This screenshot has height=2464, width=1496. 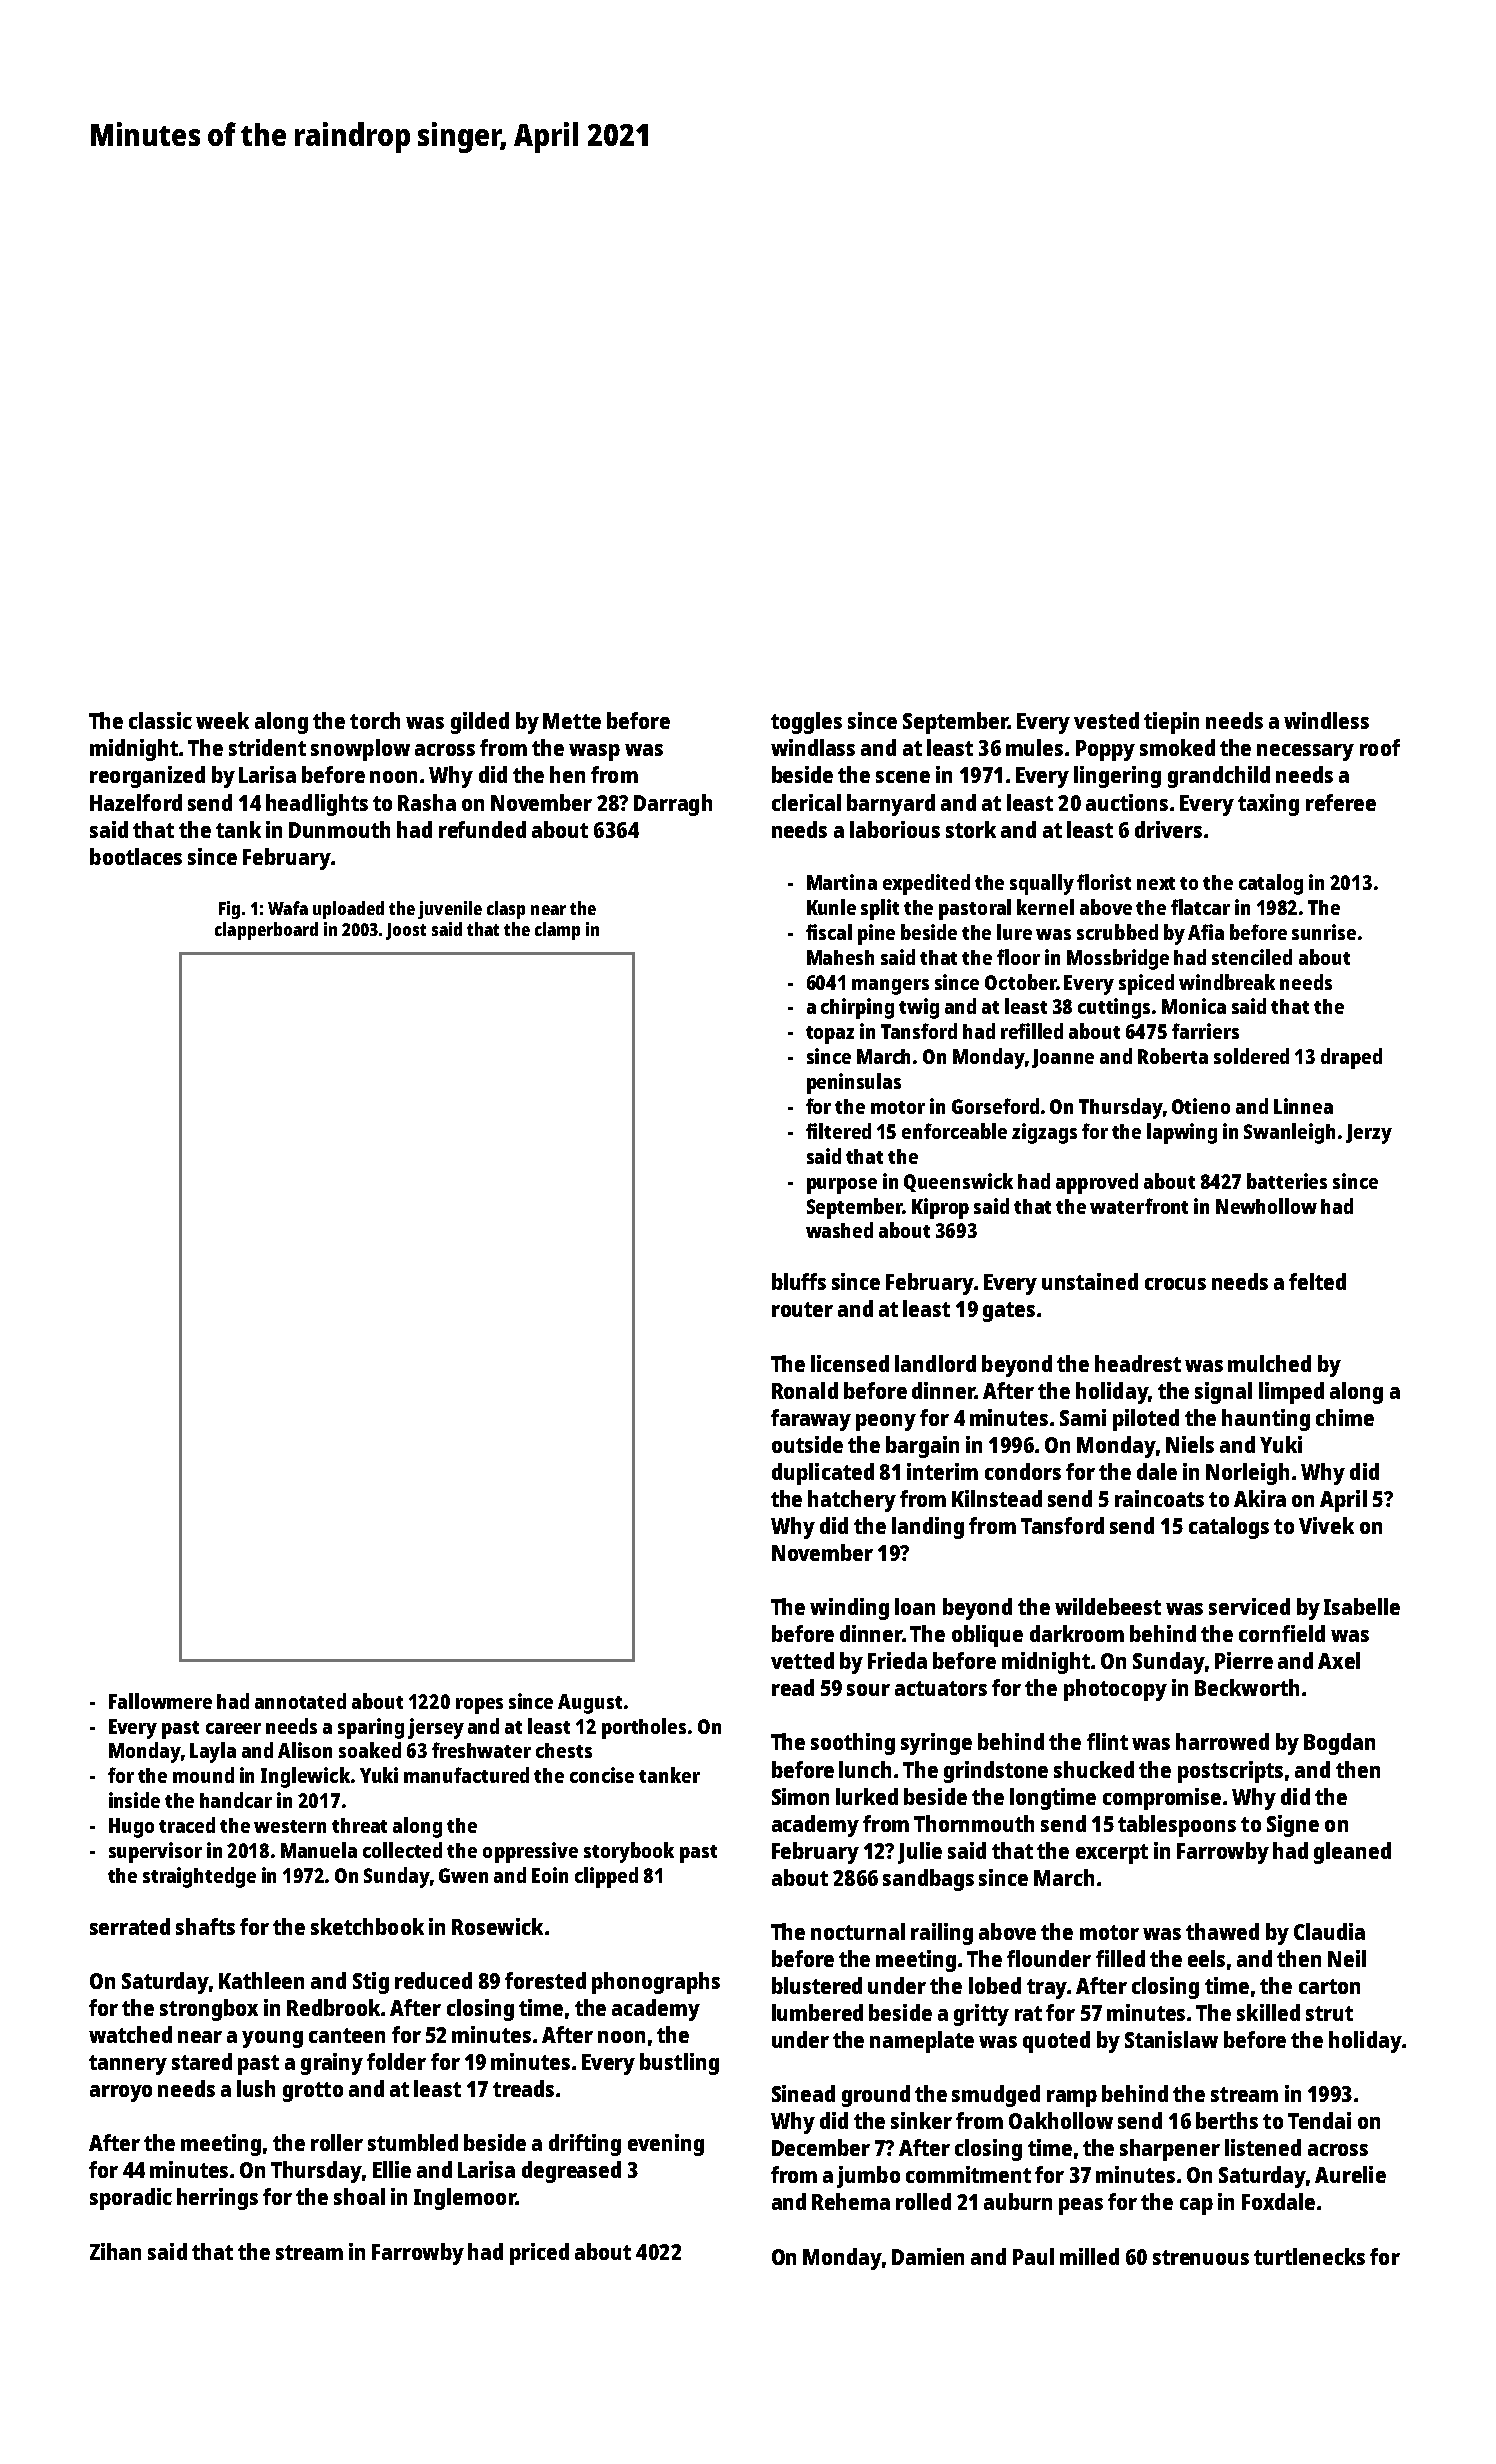 I want to click on snowplow, so click(x=360, y=750).
